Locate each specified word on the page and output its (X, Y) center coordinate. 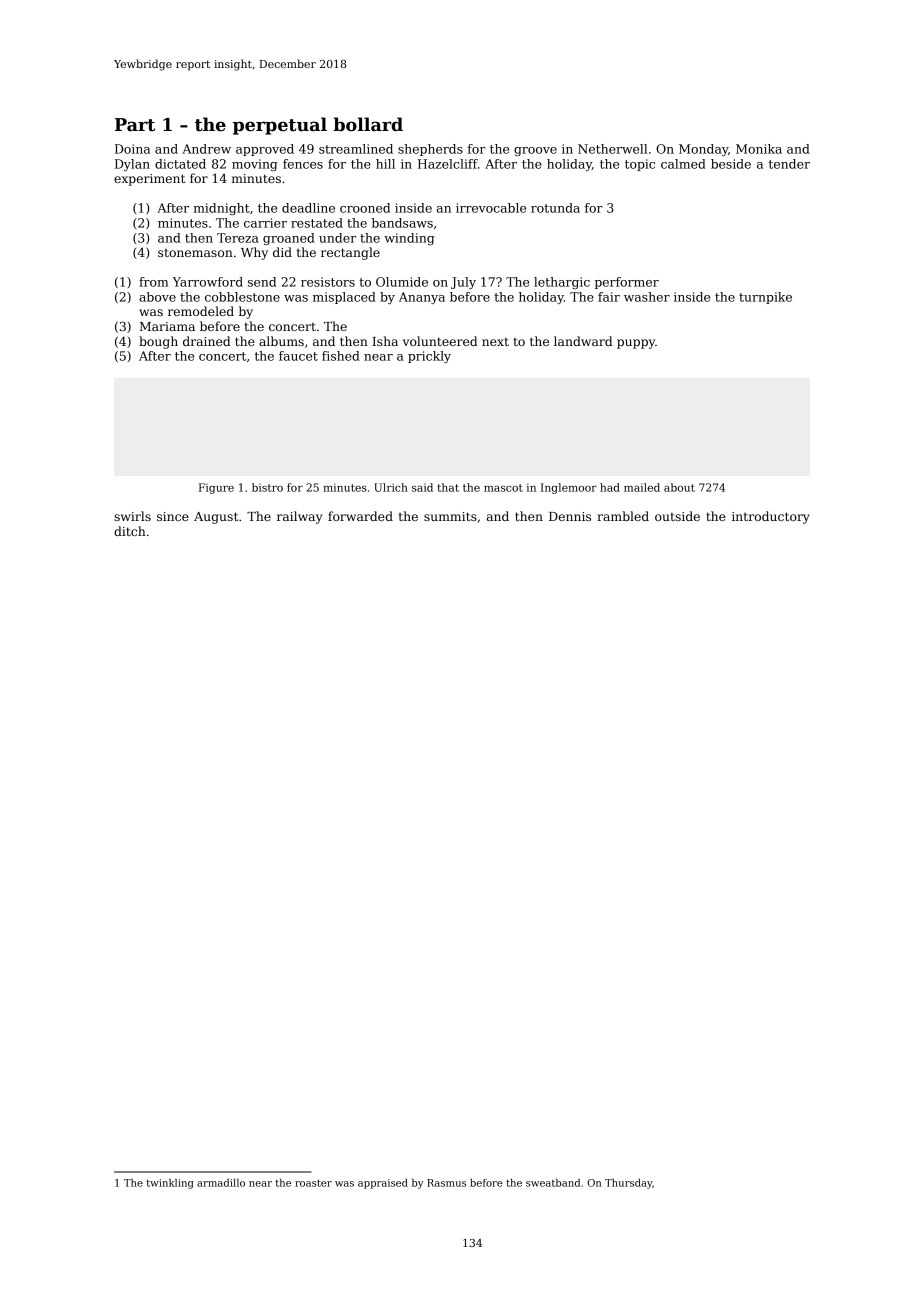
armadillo (221, 1183)
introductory (771, 517)
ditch (130, 531)
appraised (383, 1184)
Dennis (570, 516)
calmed (683, 164)
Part (135, 125)
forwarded (360, 516)
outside (677, 516)
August (216, 518)
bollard (368, 124)
